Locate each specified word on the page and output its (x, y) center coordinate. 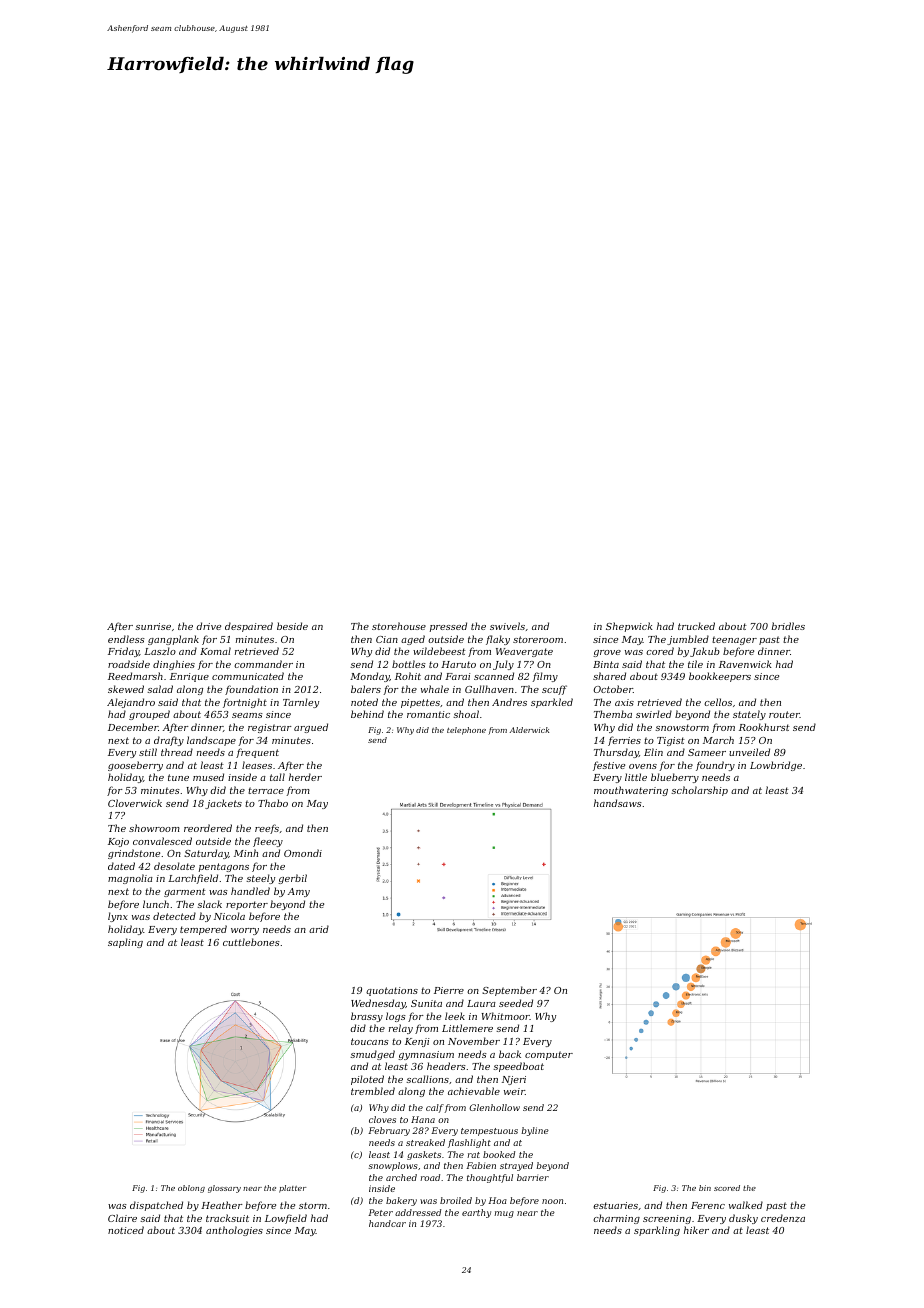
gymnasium (426, 1055)
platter (293, 1189)
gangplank (173, 640)
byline (535, 1131)
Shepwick (629, 627)
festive (609, 766)
